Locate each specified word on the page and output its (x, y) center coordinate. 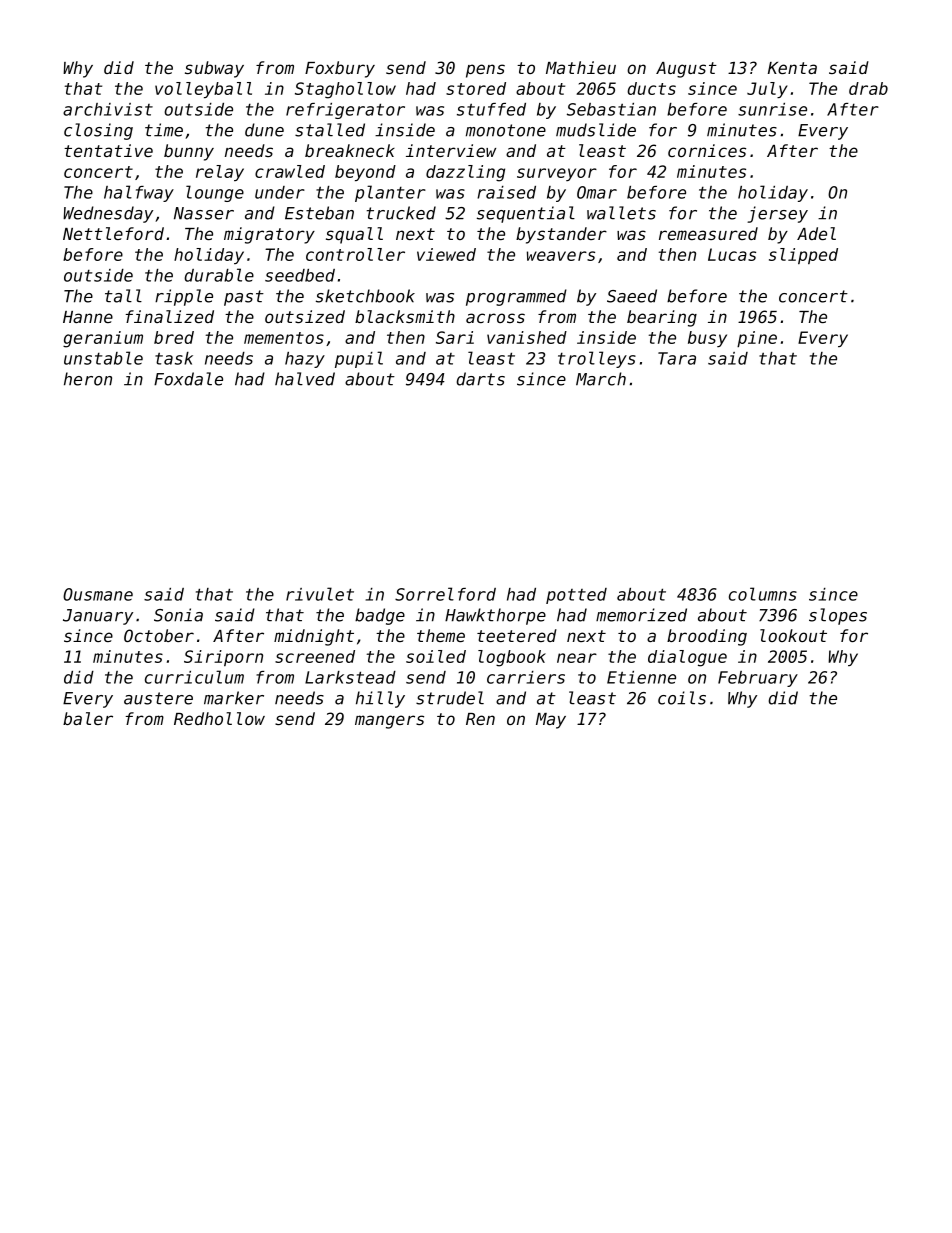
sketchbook (365, 296)
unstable (103, 358)
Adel (816, 233)
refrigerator (345, 111)
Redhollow (219, 718)
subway (214, 69)
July (767, 90)
